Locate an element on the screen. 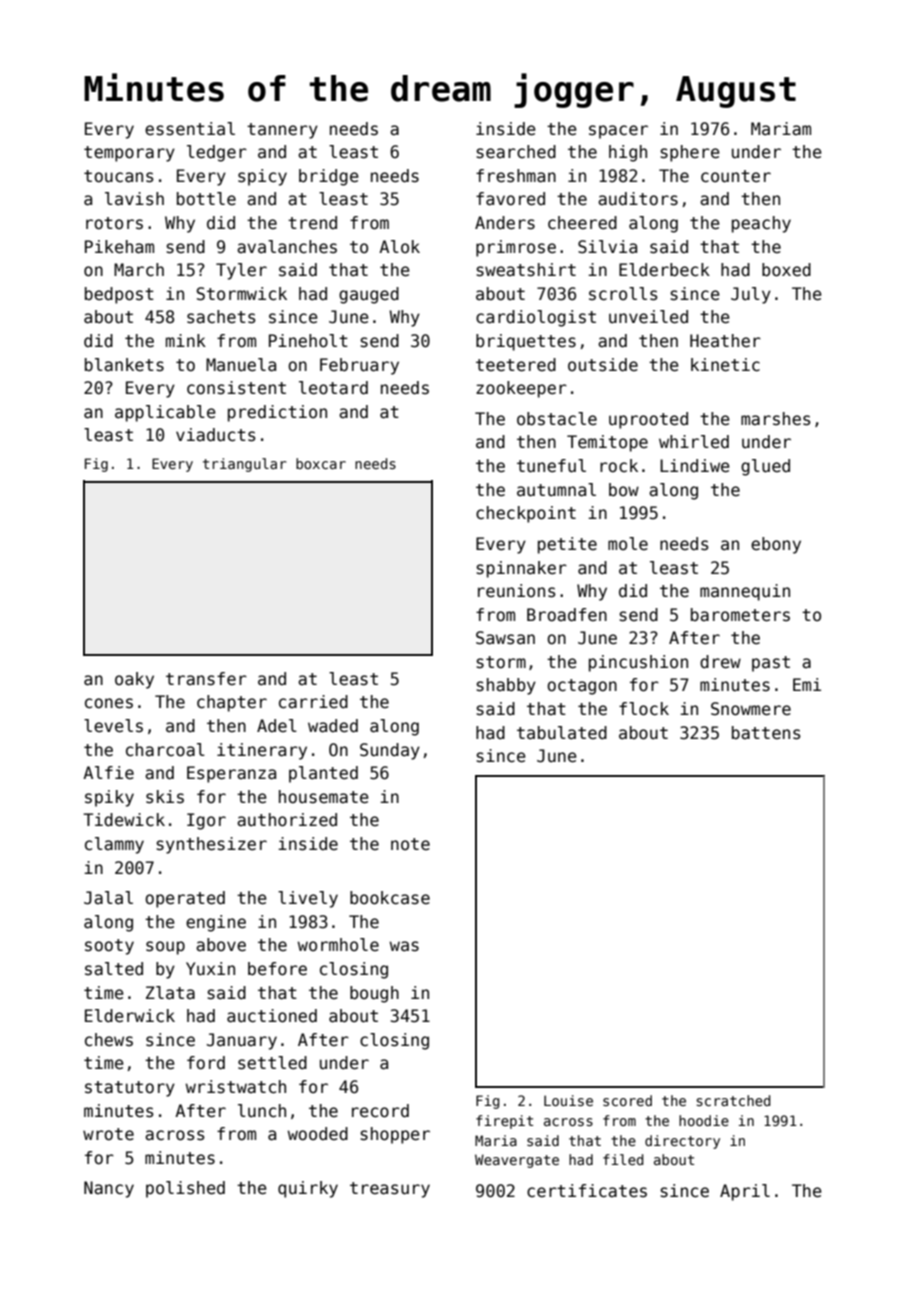 The image size is (908, 1316). oaky is located at coordinates (134, 680).
